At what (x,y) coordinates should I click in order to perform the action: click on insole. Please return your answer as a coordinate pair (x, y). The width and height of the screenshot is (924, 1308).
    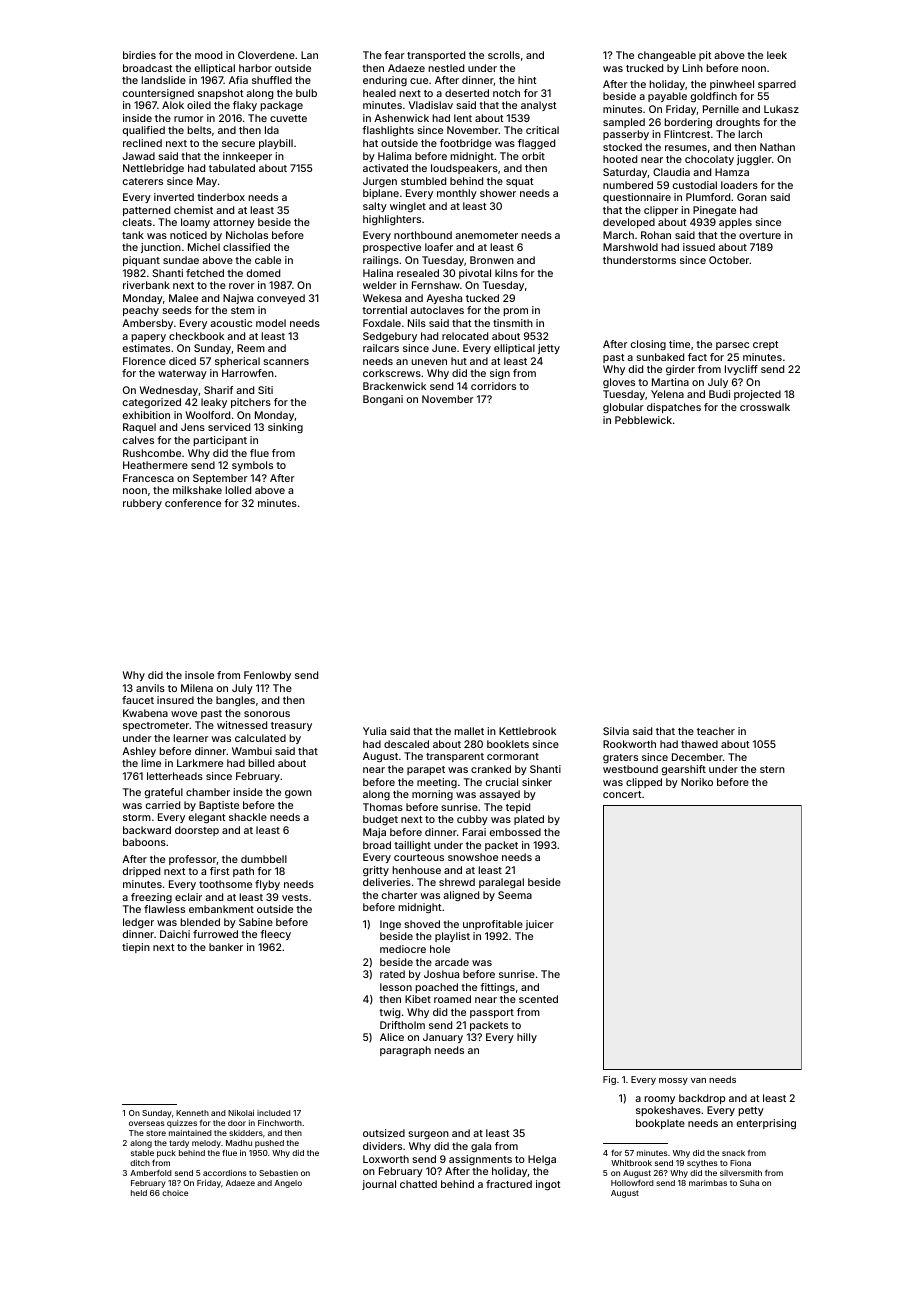
    Looking at the image, I should click on (199, 675).
